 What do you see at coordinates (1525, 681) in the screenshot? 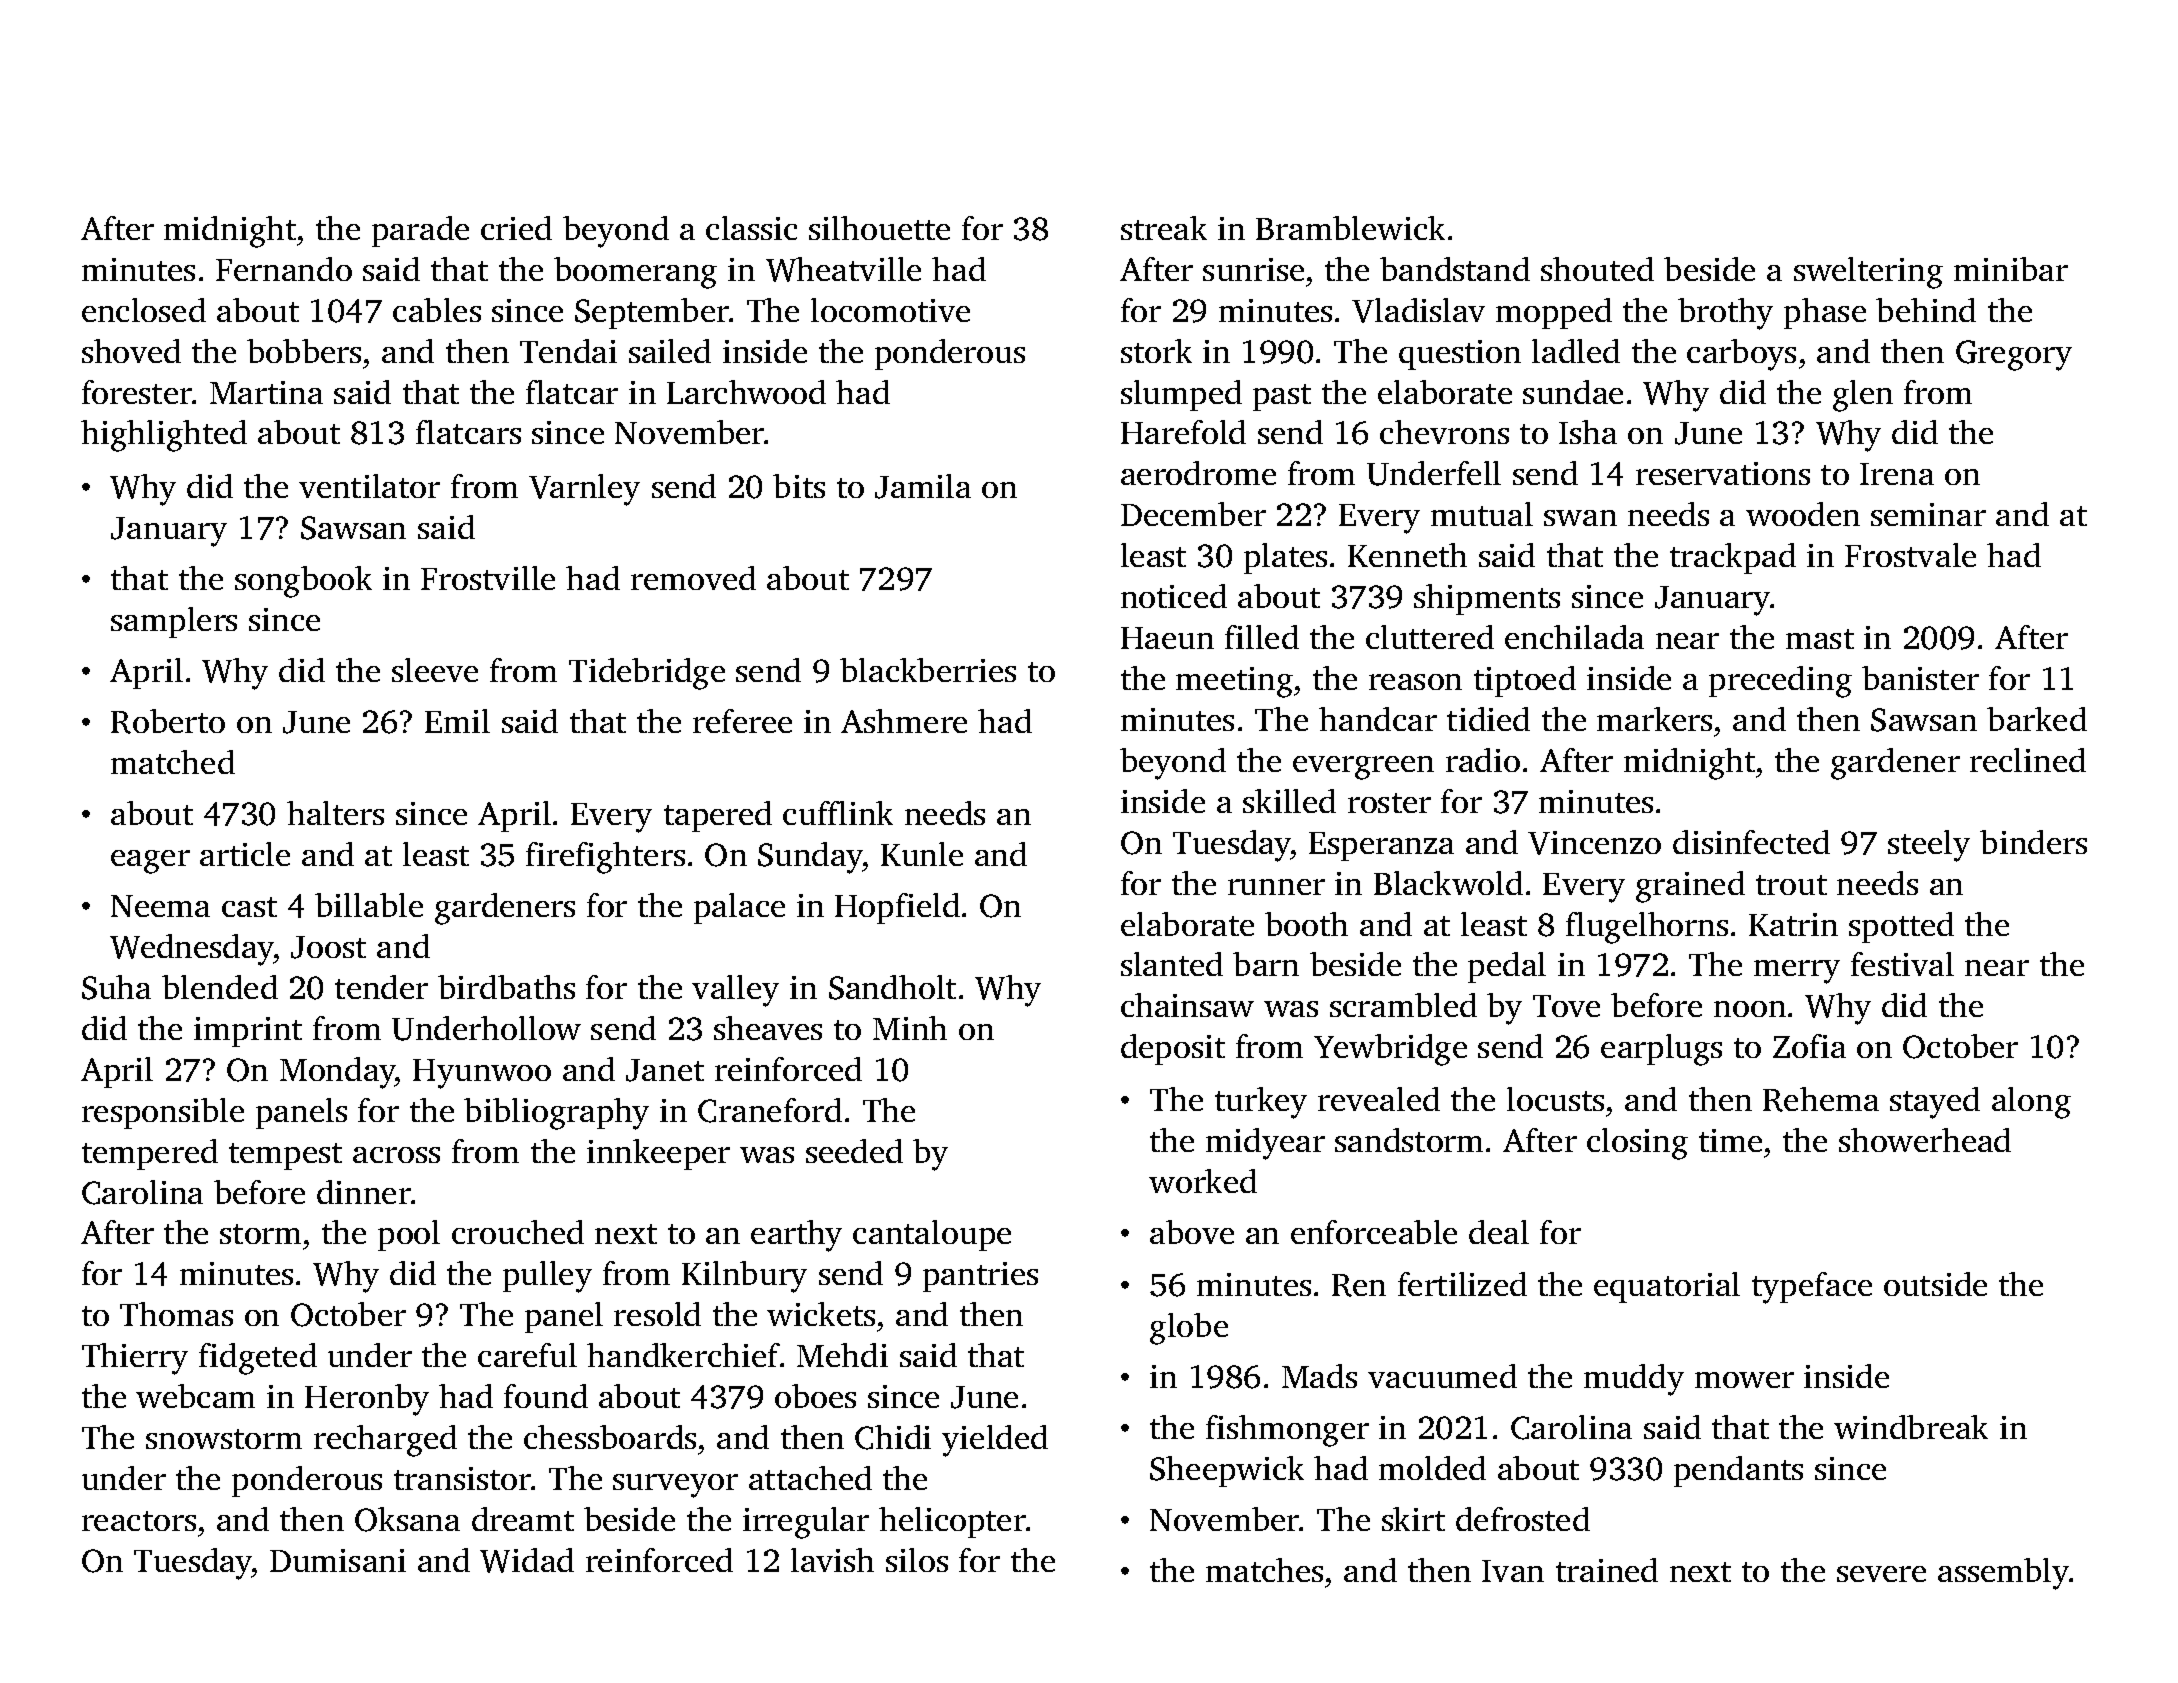
I see `tiptoed` at bounding box center [1525, 681].
